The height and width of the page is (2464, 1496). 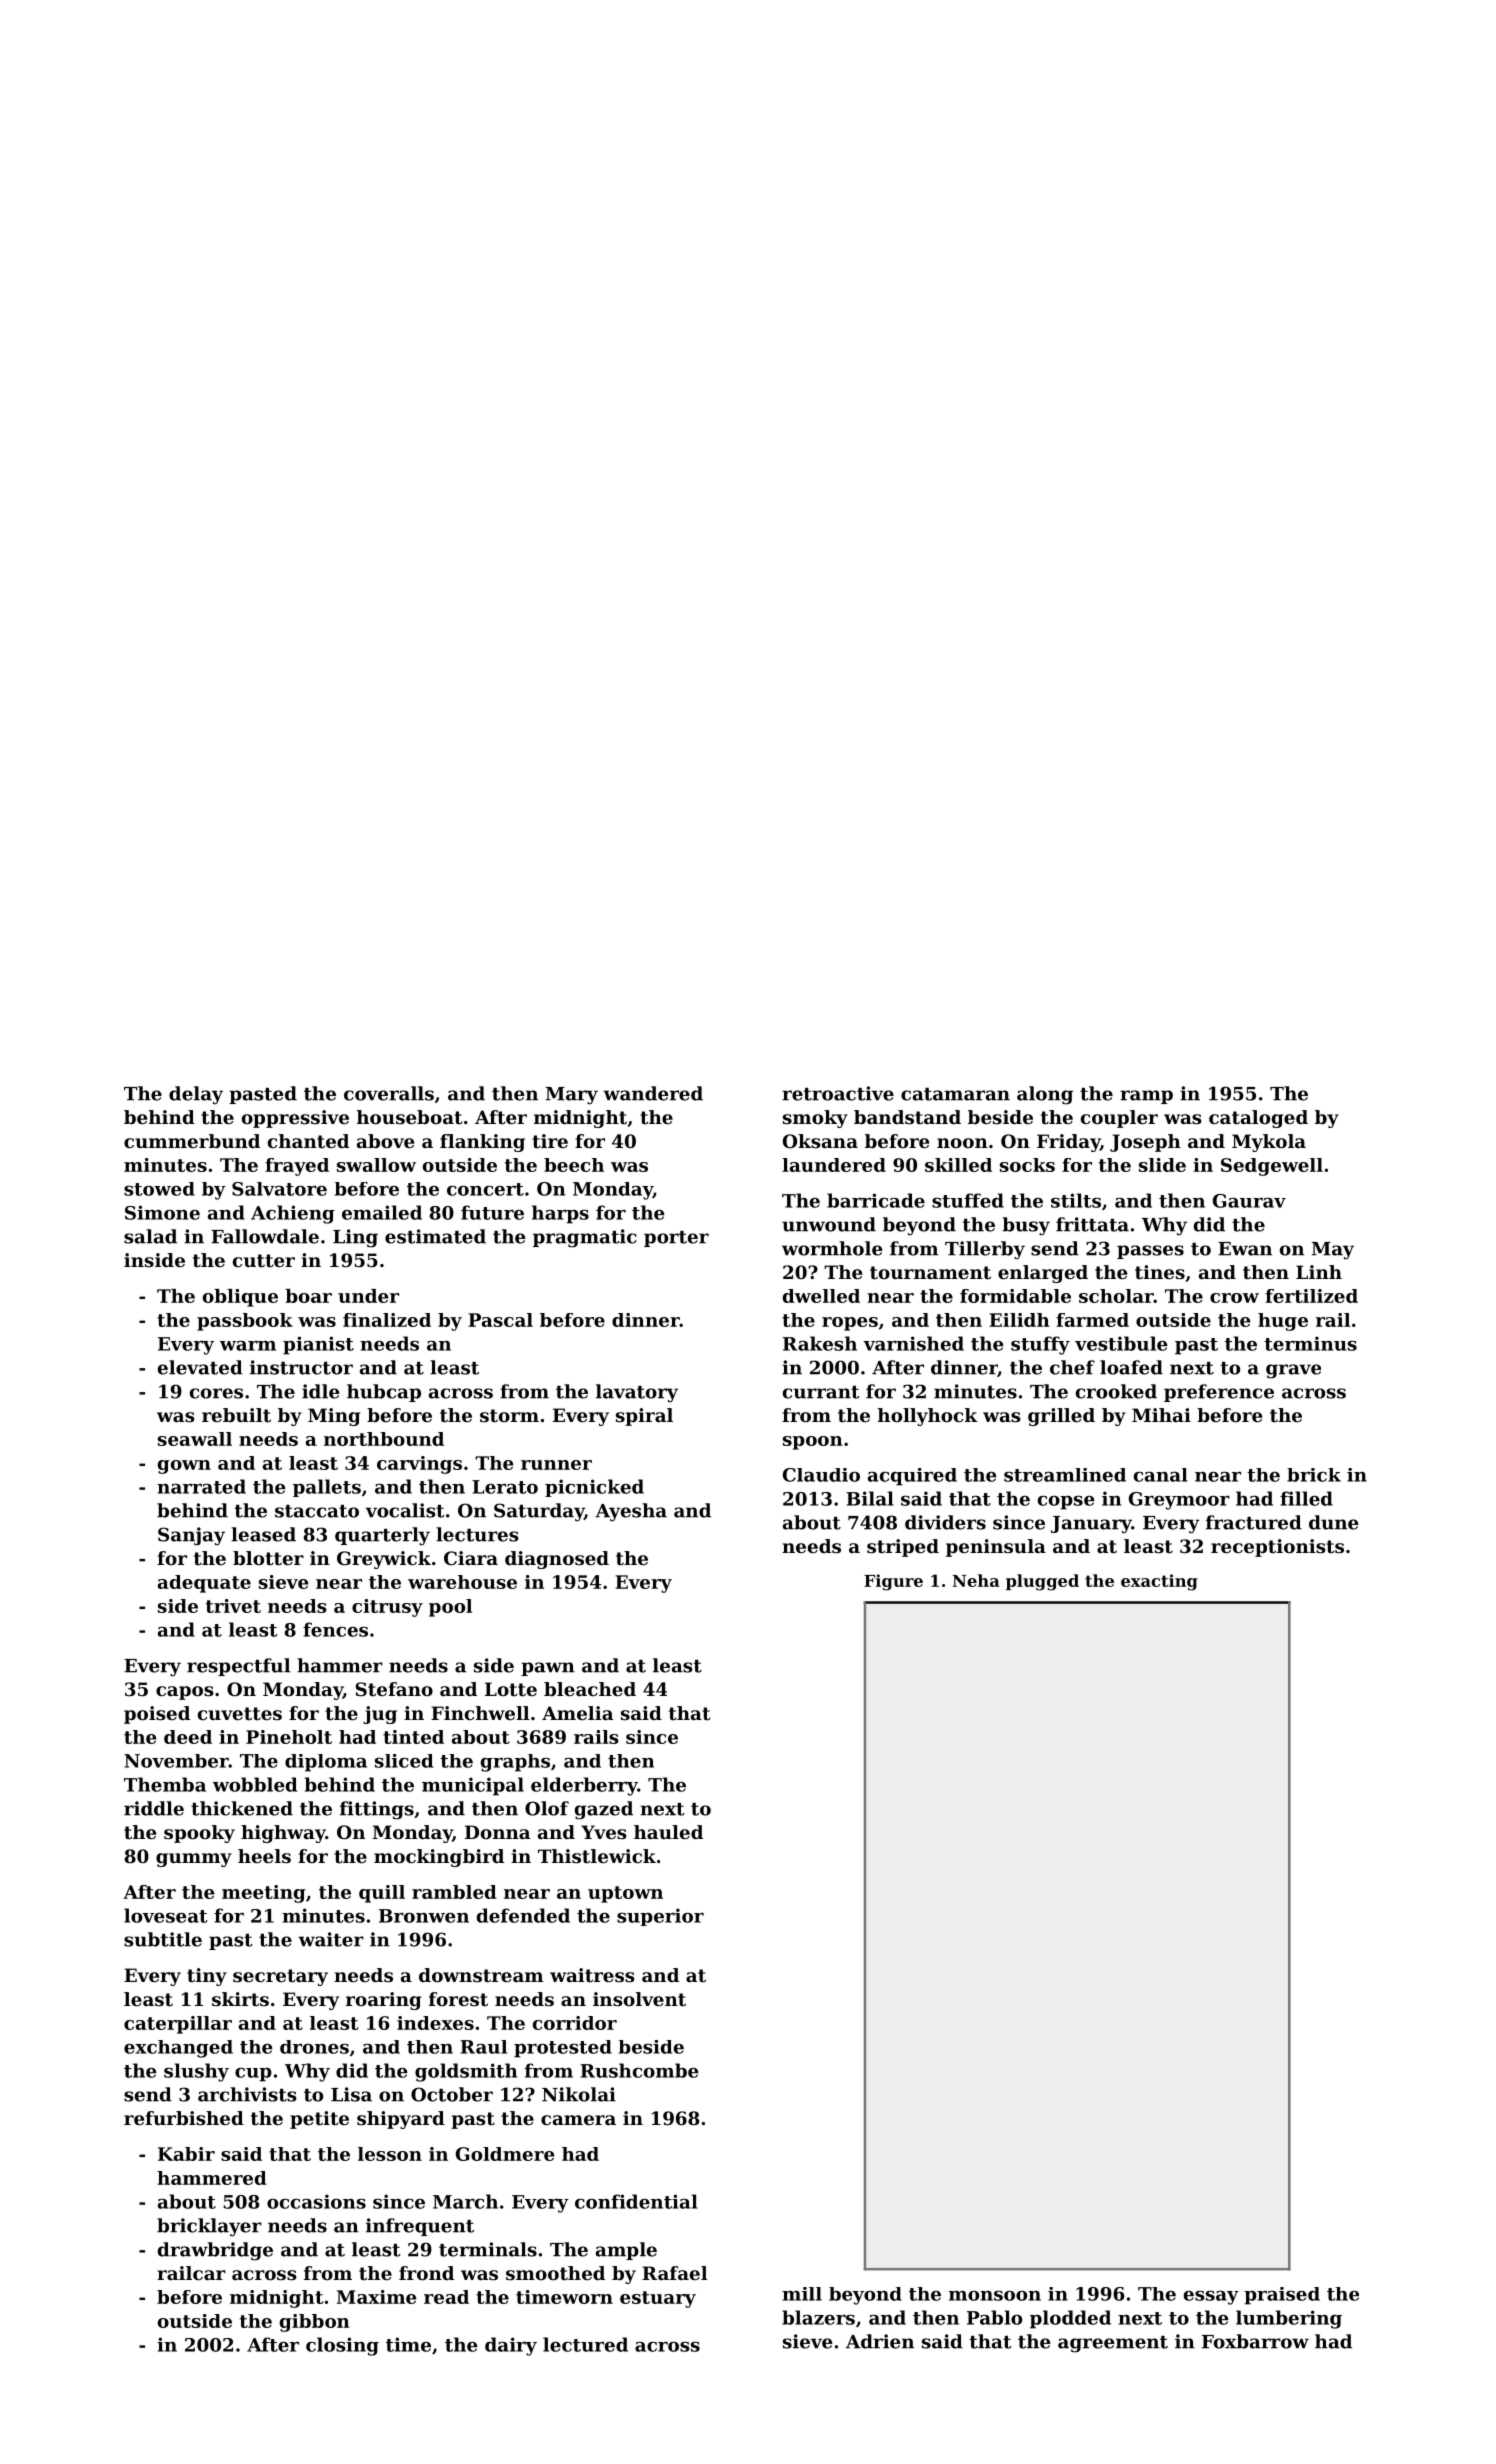 I want to click on Mykola, so click(x=1269, y=1143).
